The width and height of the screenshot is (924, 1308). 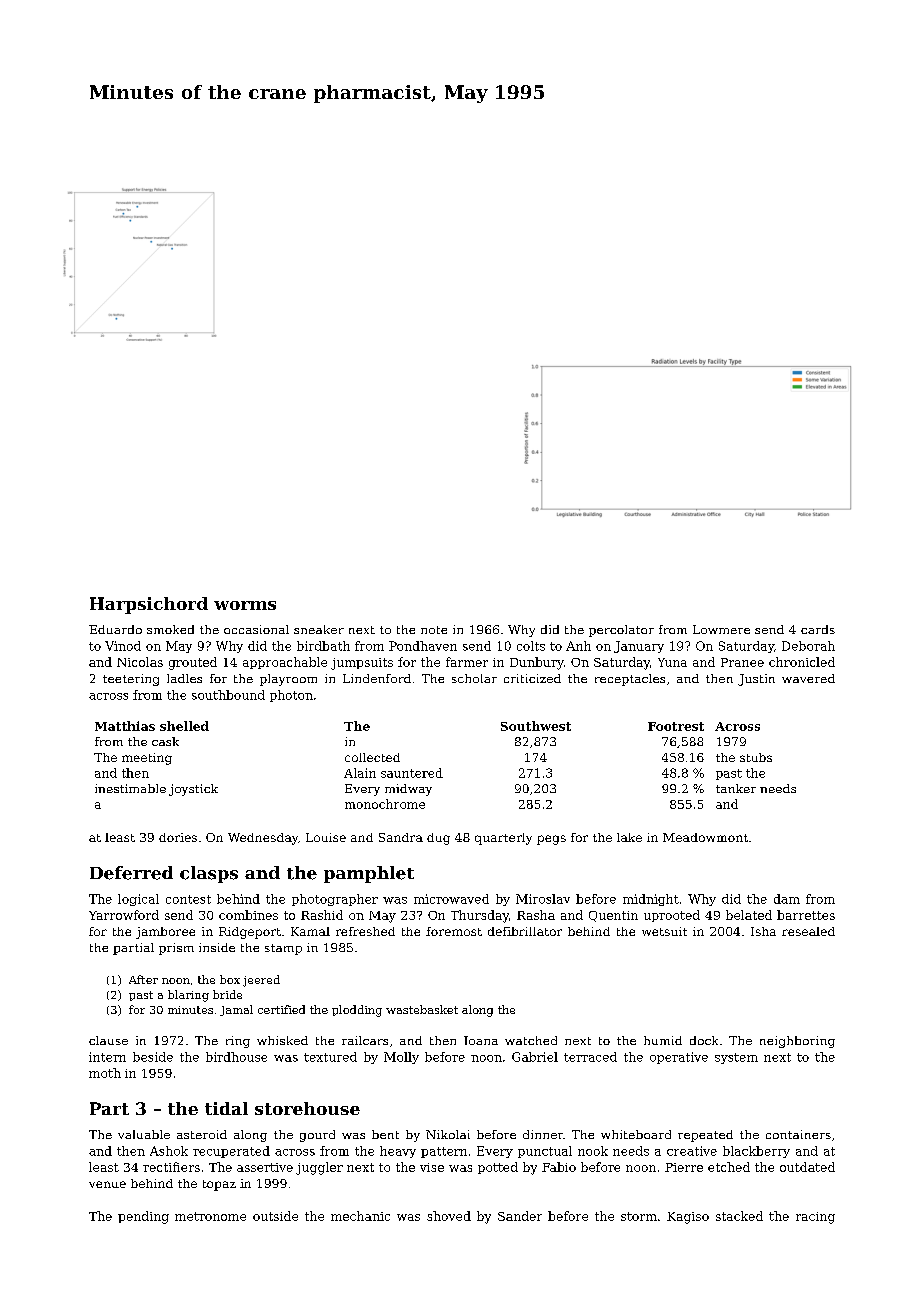 What do you see at coordinates (434, 630) in the screenshot?
I see `note` at bounding box center [434, 630].
